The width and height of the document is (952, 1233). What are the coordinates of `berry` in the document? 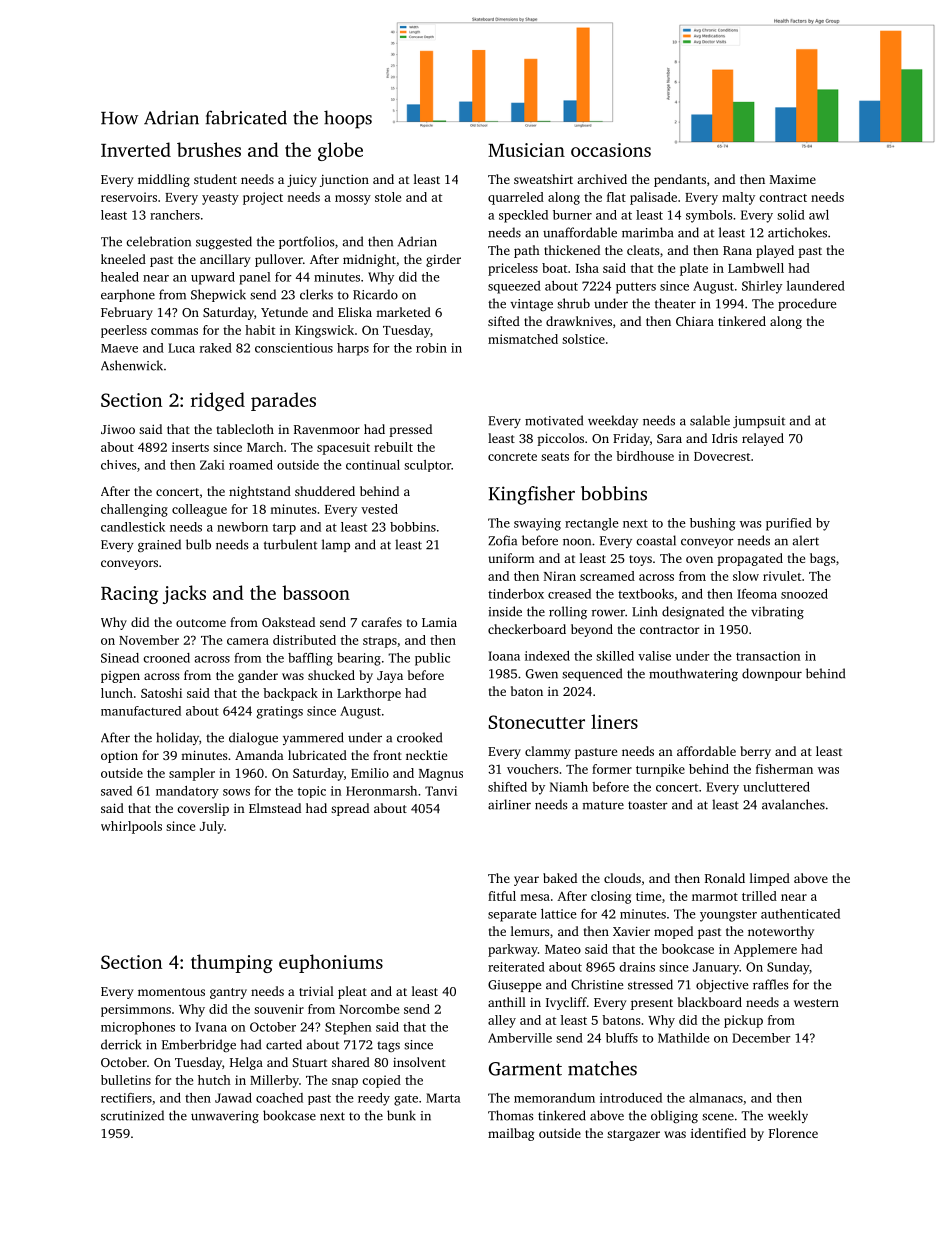 It's located at (755, 752).
